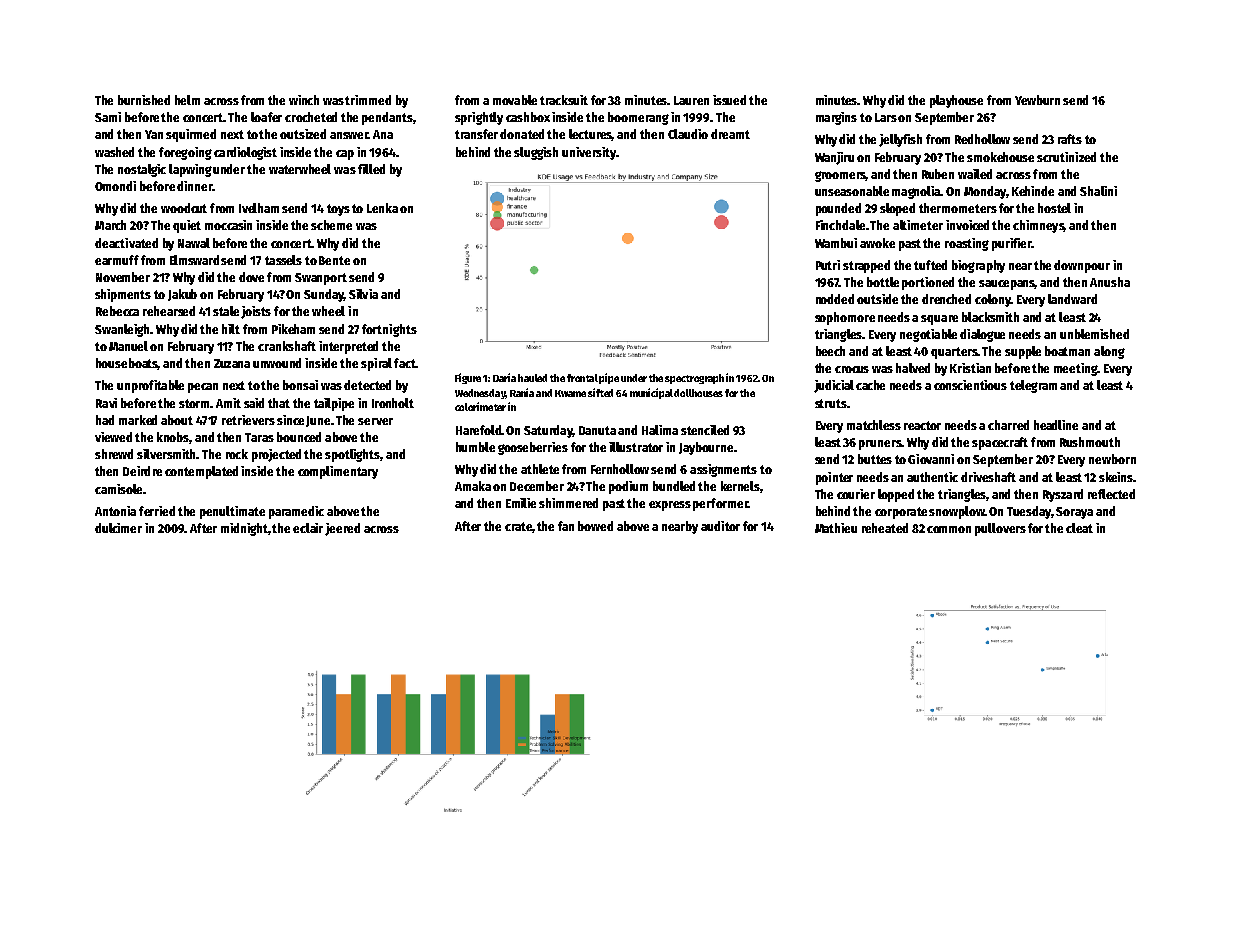 Image resolution: width=1233 pixels, height=952 pixels. What do you see at coordinates (114, 152) in the screenshot?
I see `washed` at bounding box center [114, 152].
